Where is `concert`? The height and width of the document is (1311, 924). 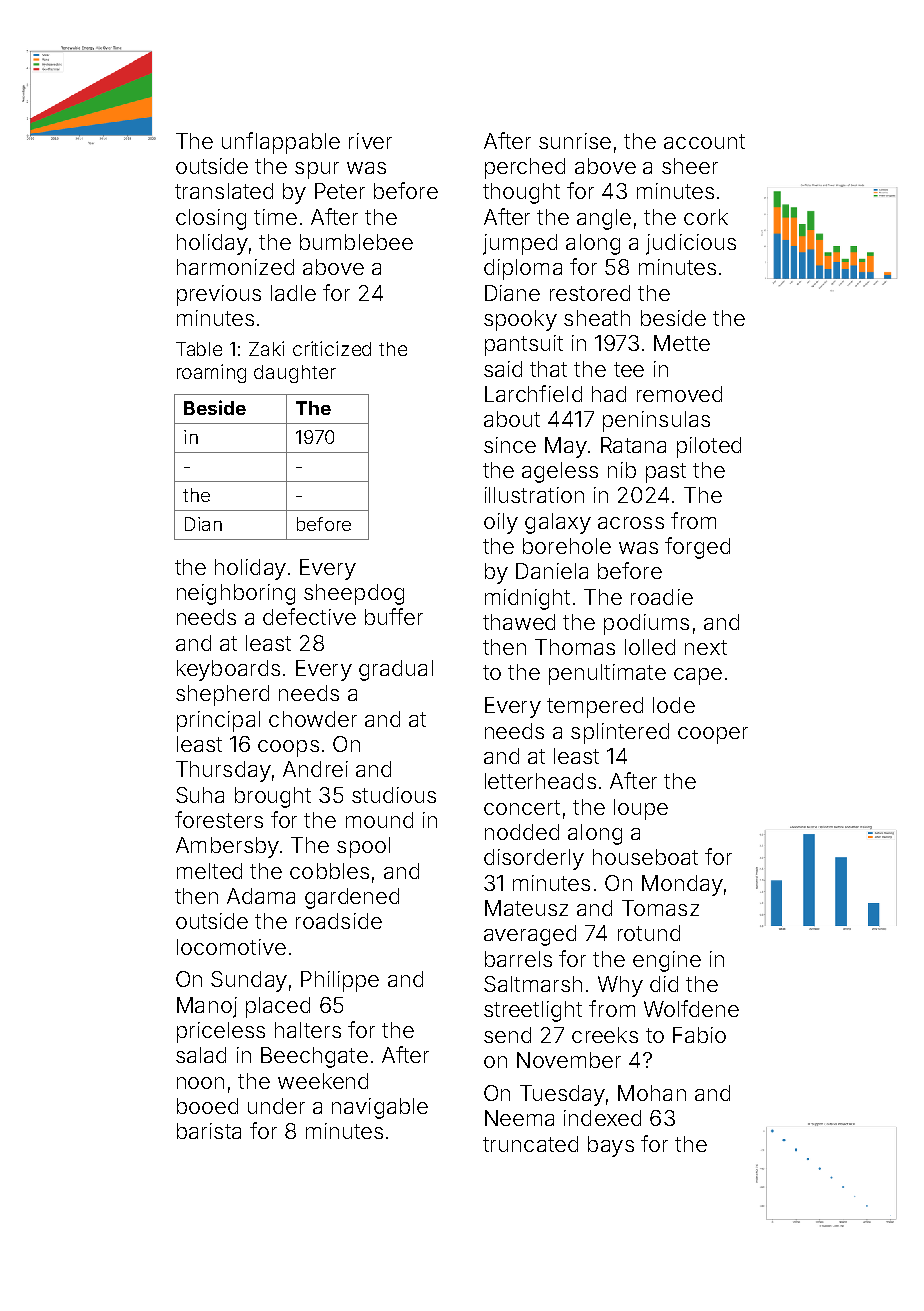 concert is located at coordinates (522, 807).
